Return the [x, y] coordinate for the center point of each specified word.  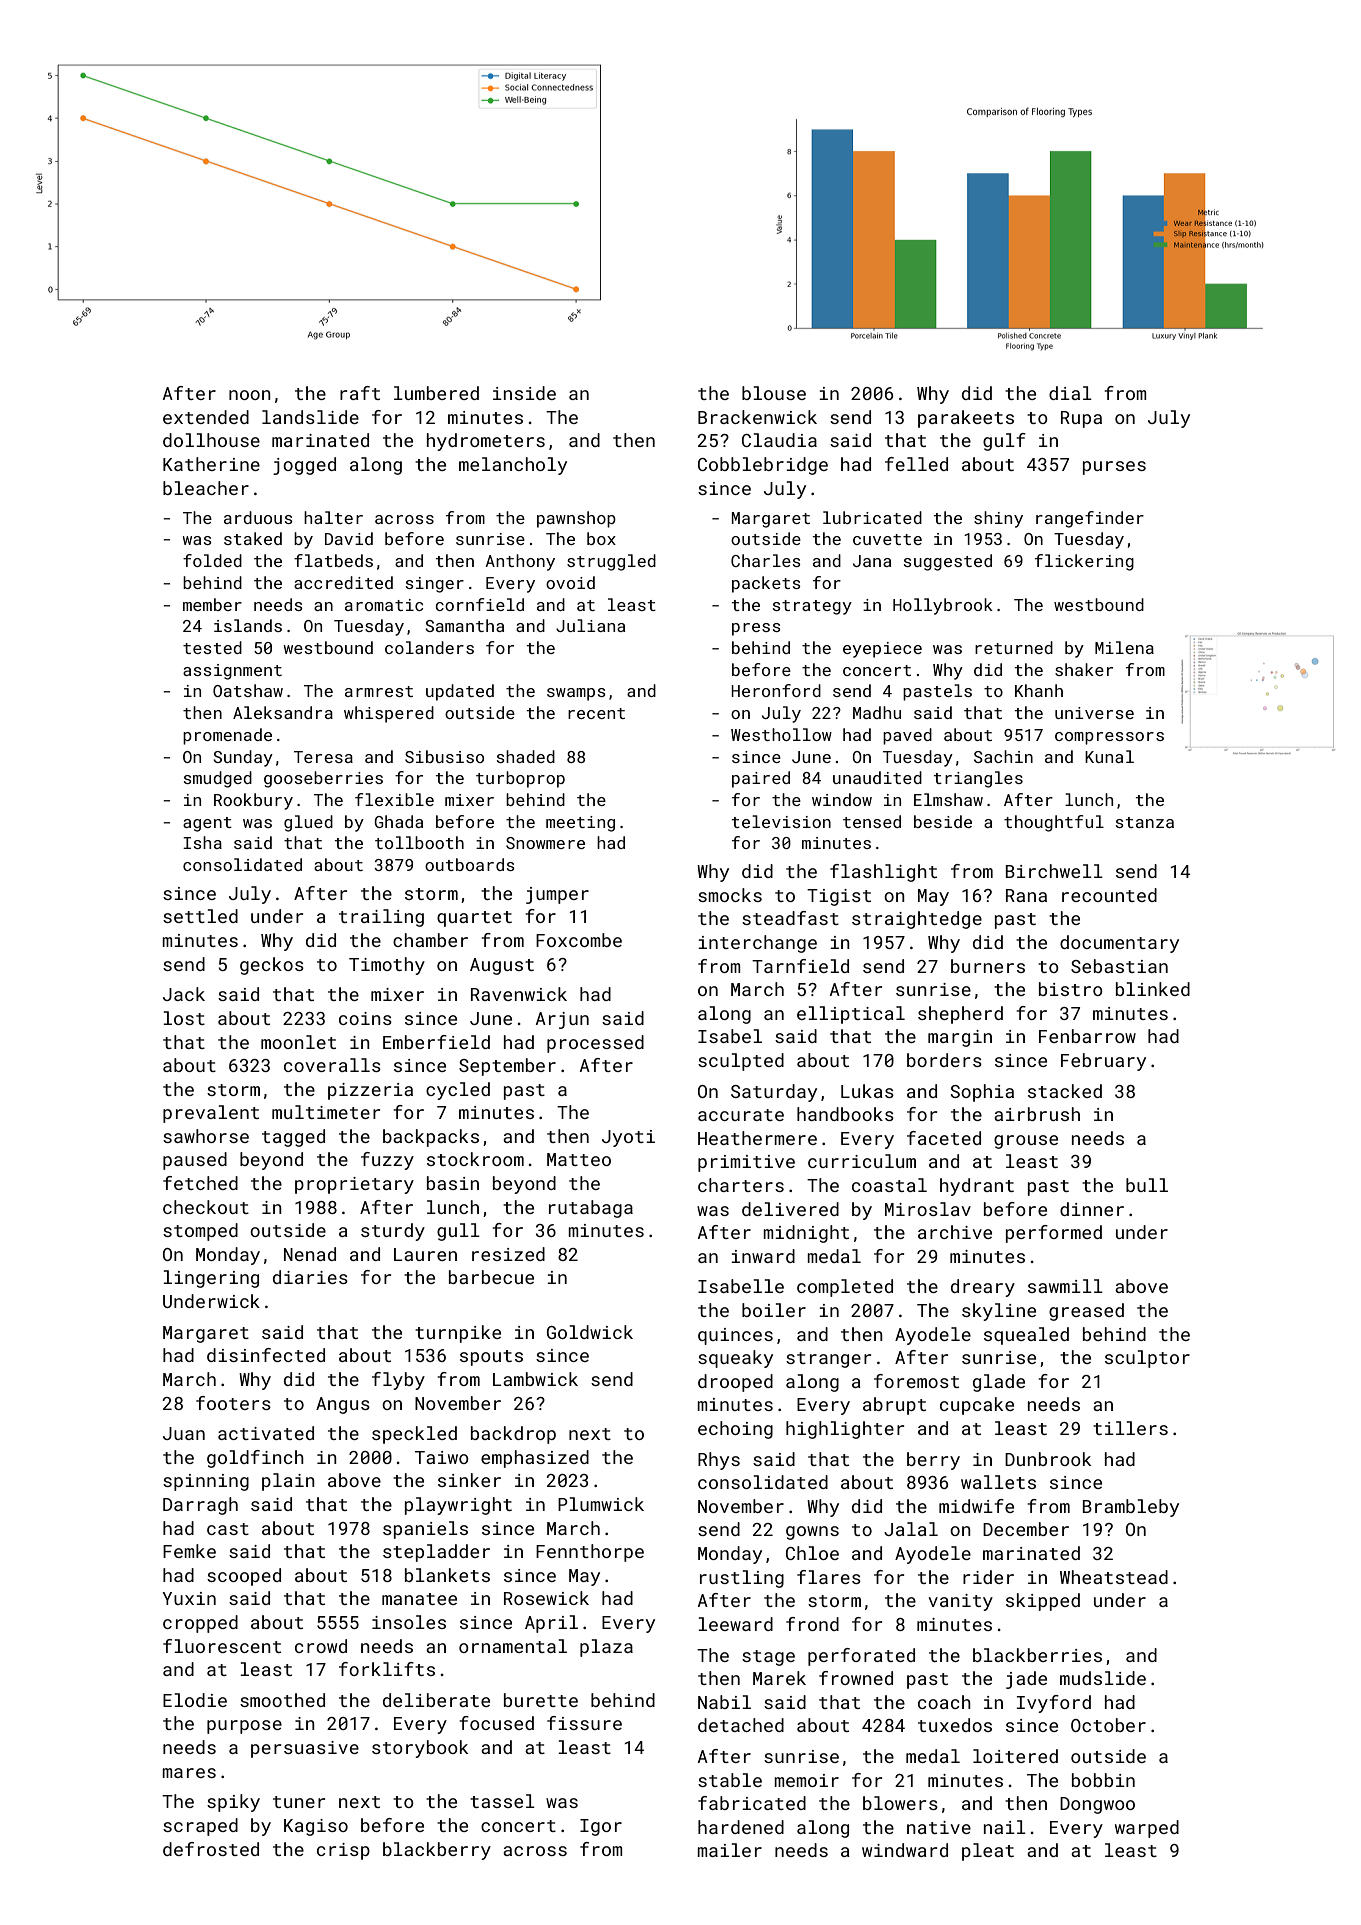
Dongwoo [1097, 1805]
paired [761, 779]
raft [360, 393]
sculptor [1147, 1359]
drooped [735, 1383]
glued [308, 823]
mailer [729, 1850]
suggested [948, 562]
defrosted [211, 1849]
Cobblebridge [763, 466]
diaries [310, 1277]
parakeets [966, 419]
